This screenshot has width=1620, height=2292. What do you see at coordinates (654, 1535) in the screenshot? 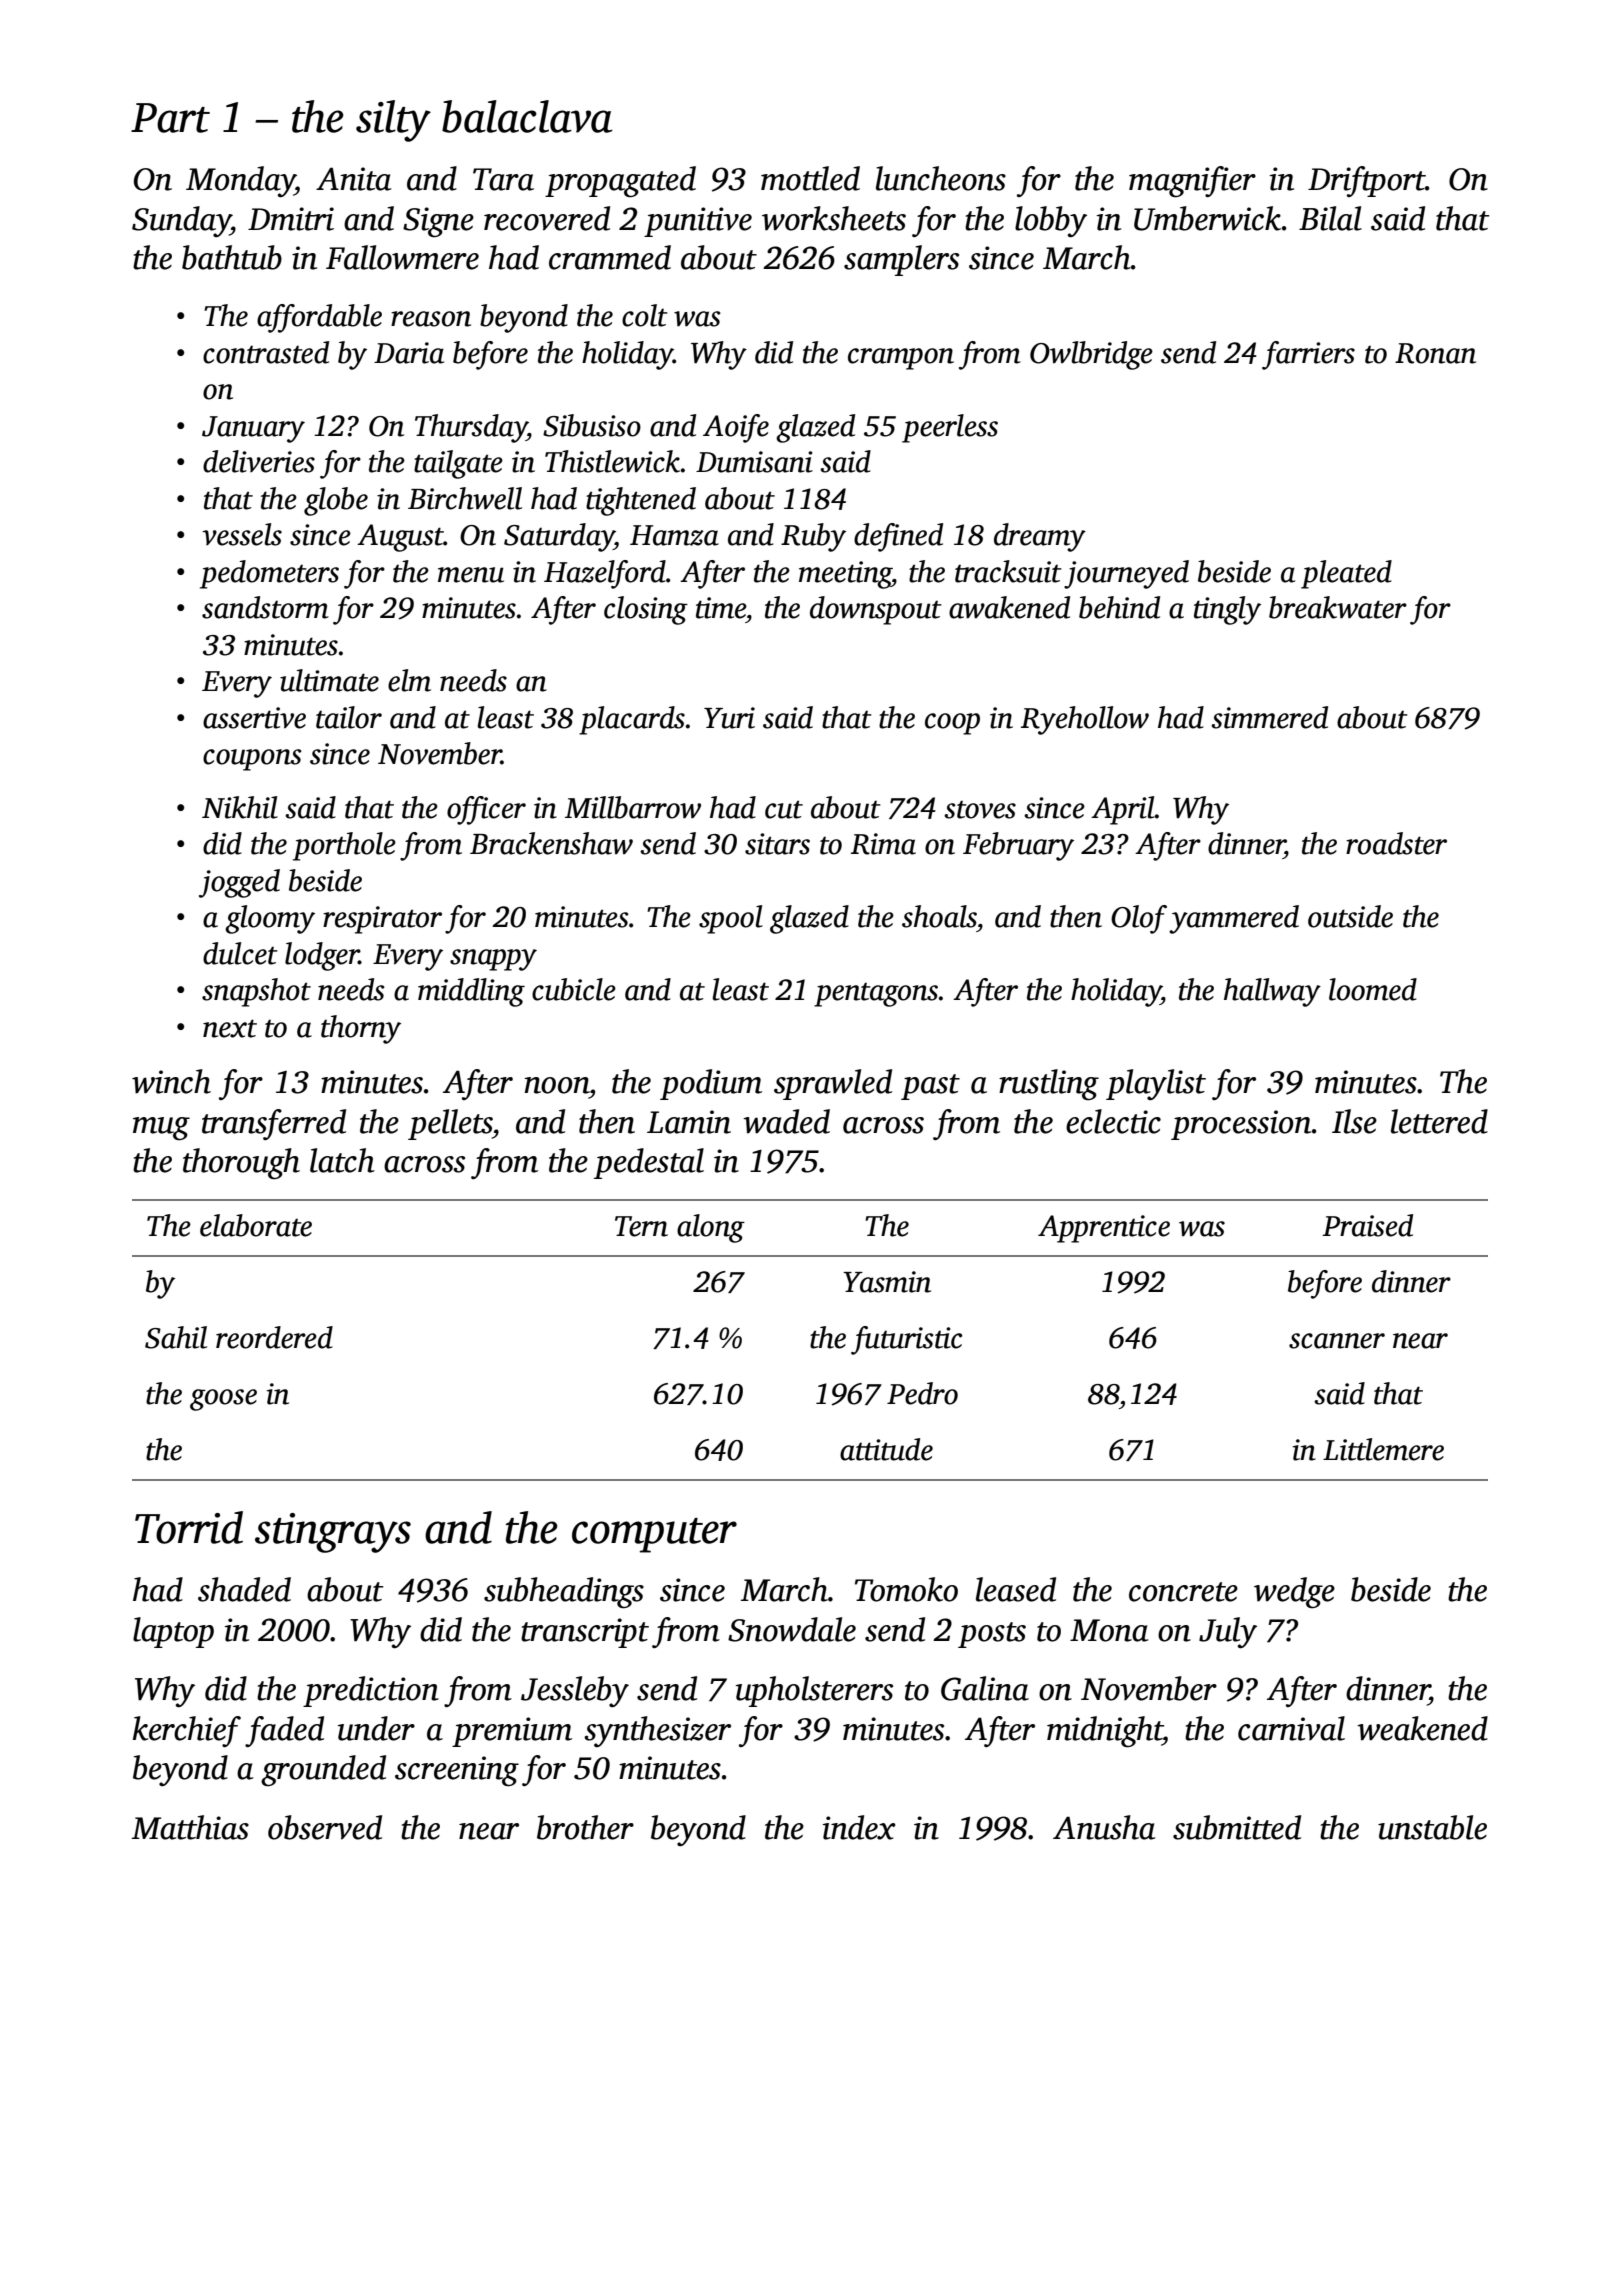
I see `computer` at bounding box center [654, 1535].
